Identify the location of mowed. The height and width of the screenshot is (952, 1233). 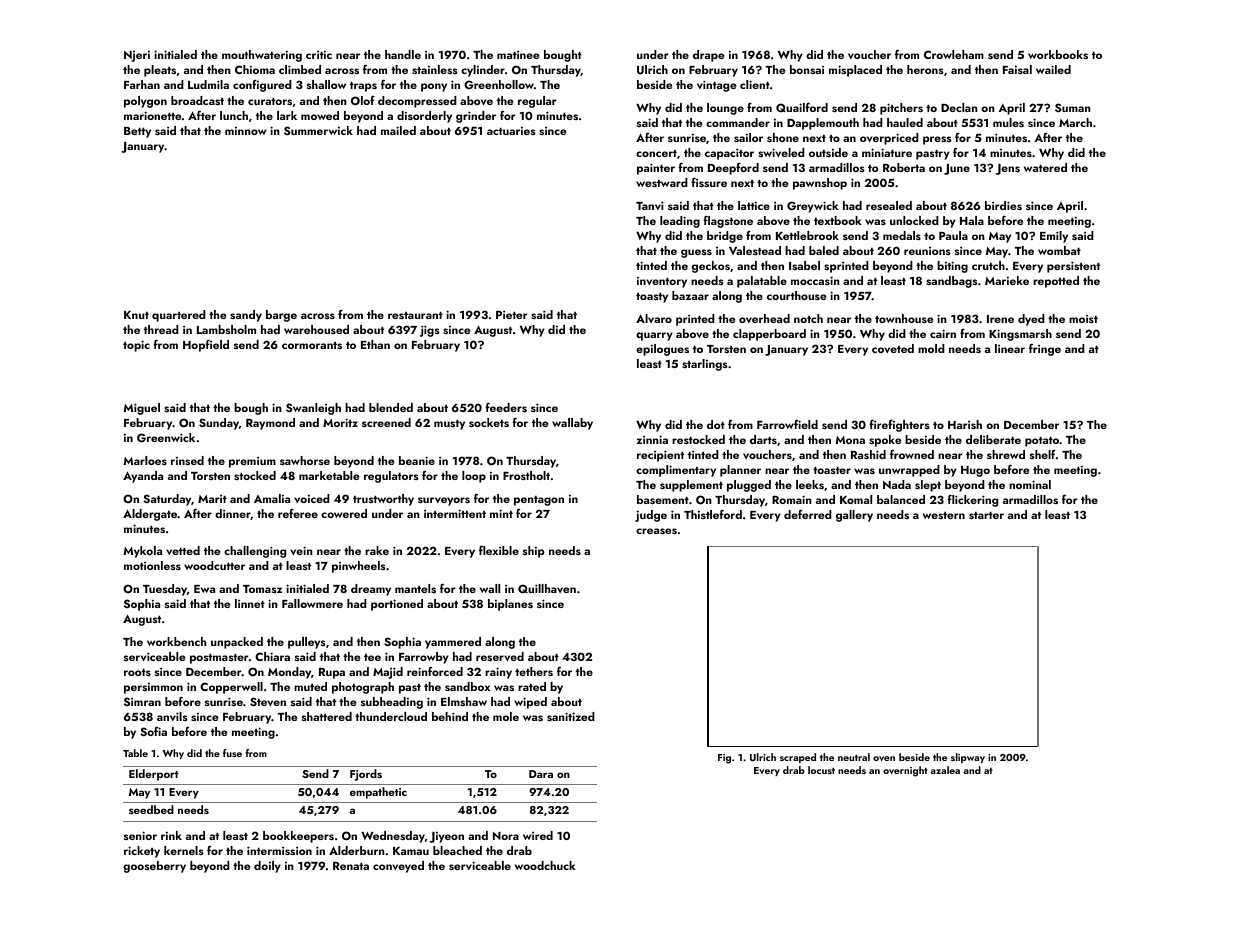
(320, 115).
